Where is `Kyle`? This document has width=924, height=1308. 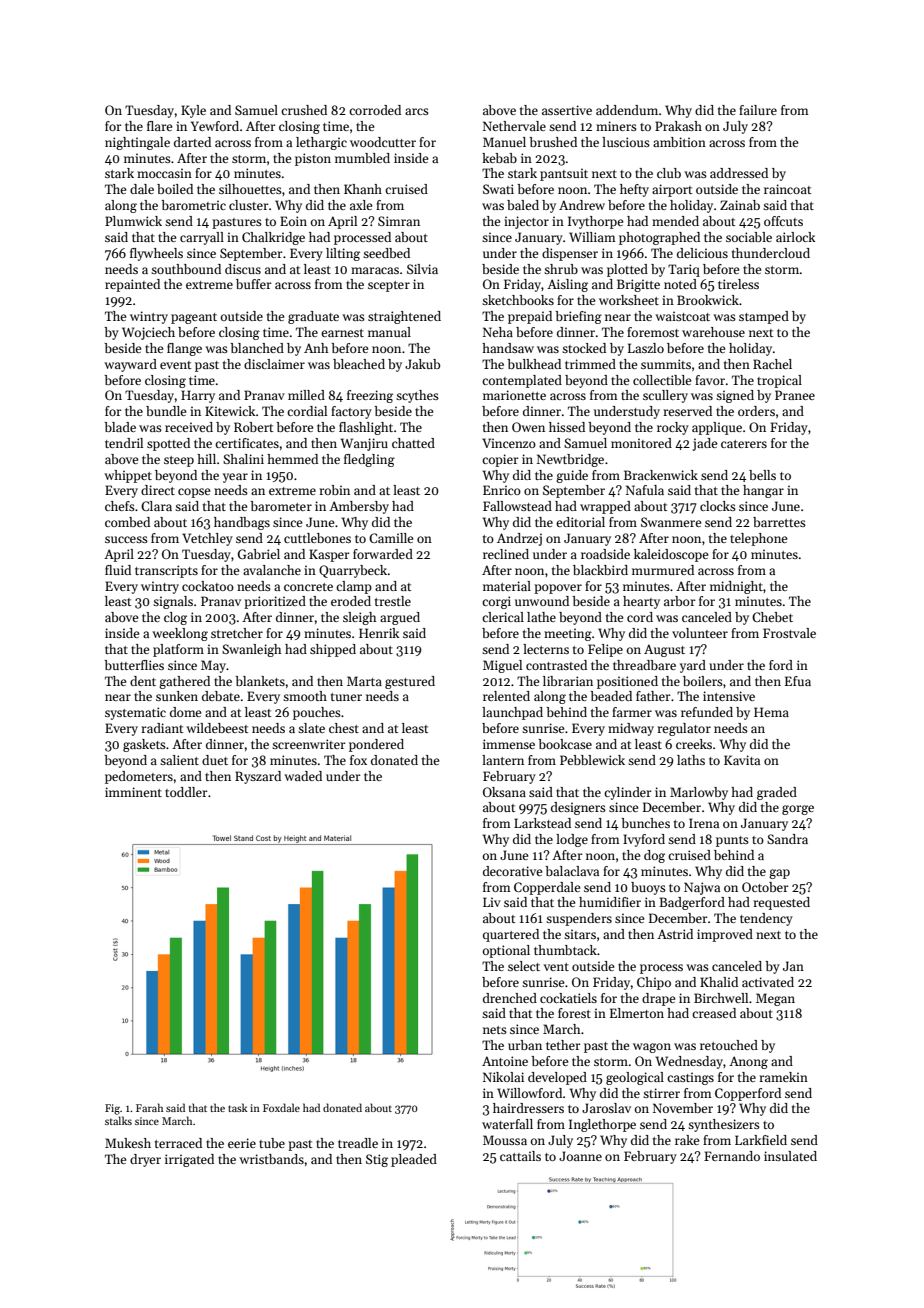 Kyle is located at coordinates (193, 111).
